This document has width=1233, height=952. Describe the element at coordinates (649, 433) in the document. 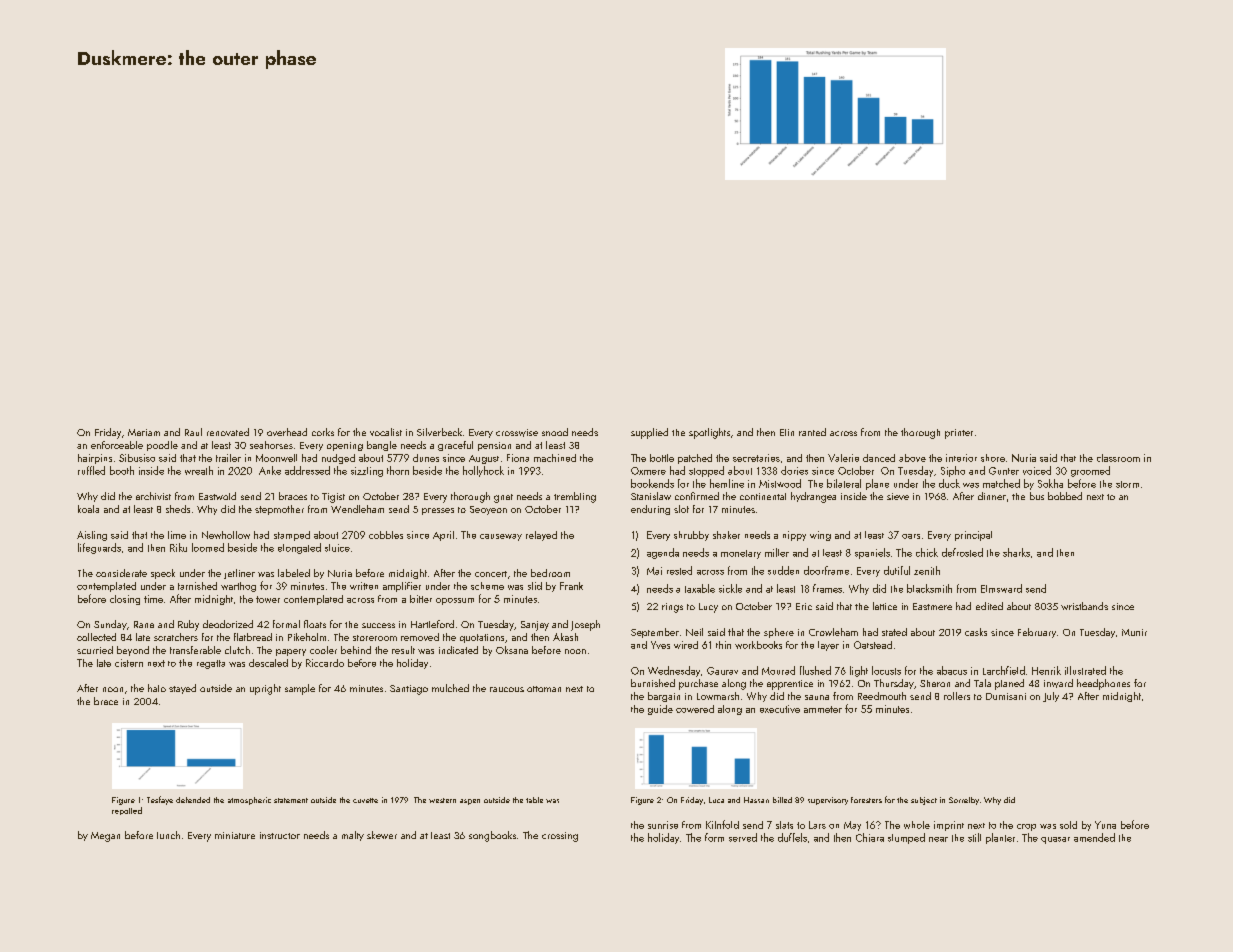

I see `supplied` at that location.
